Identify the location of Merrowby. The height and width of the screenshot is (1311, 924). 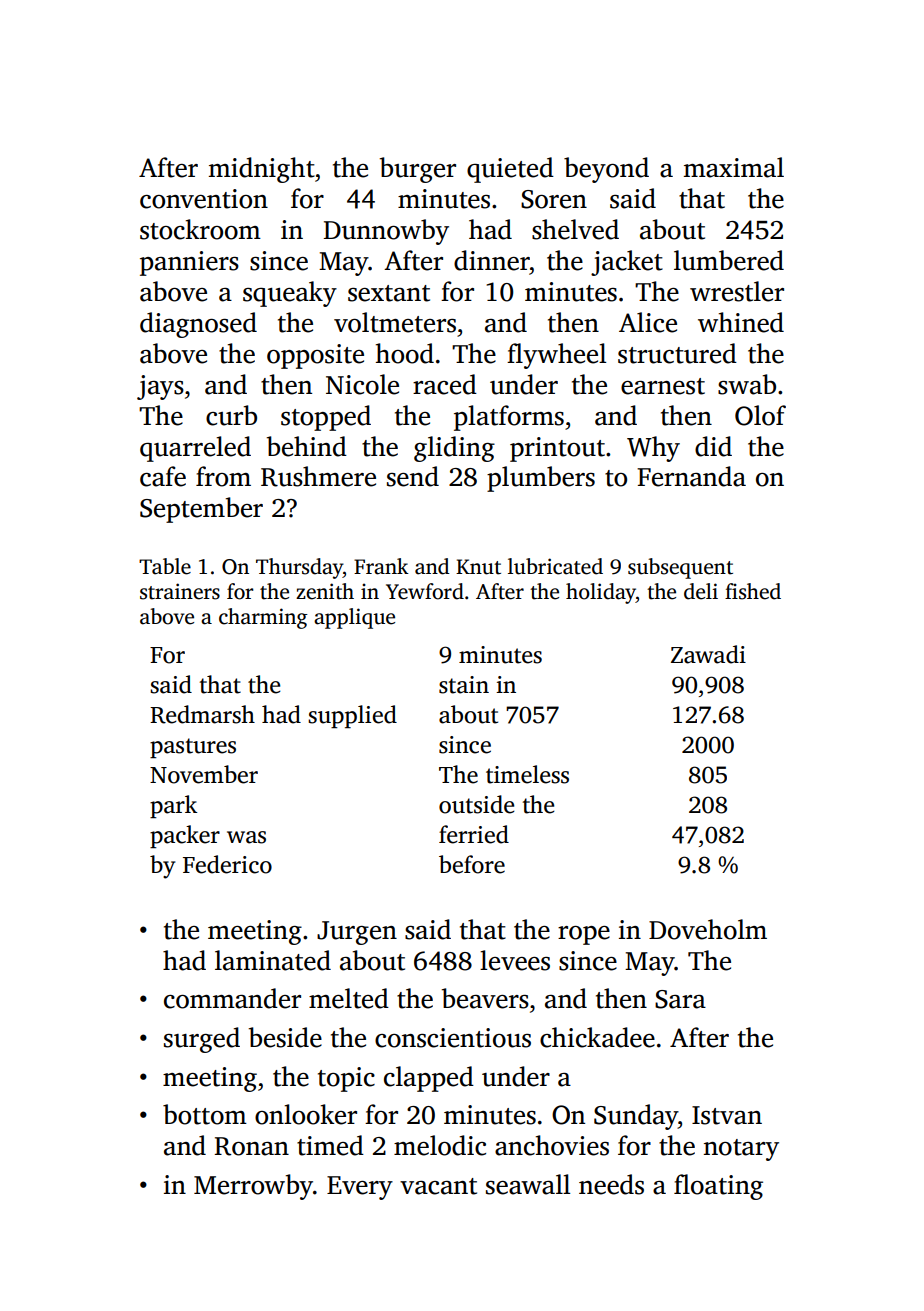
(253, 1187).
